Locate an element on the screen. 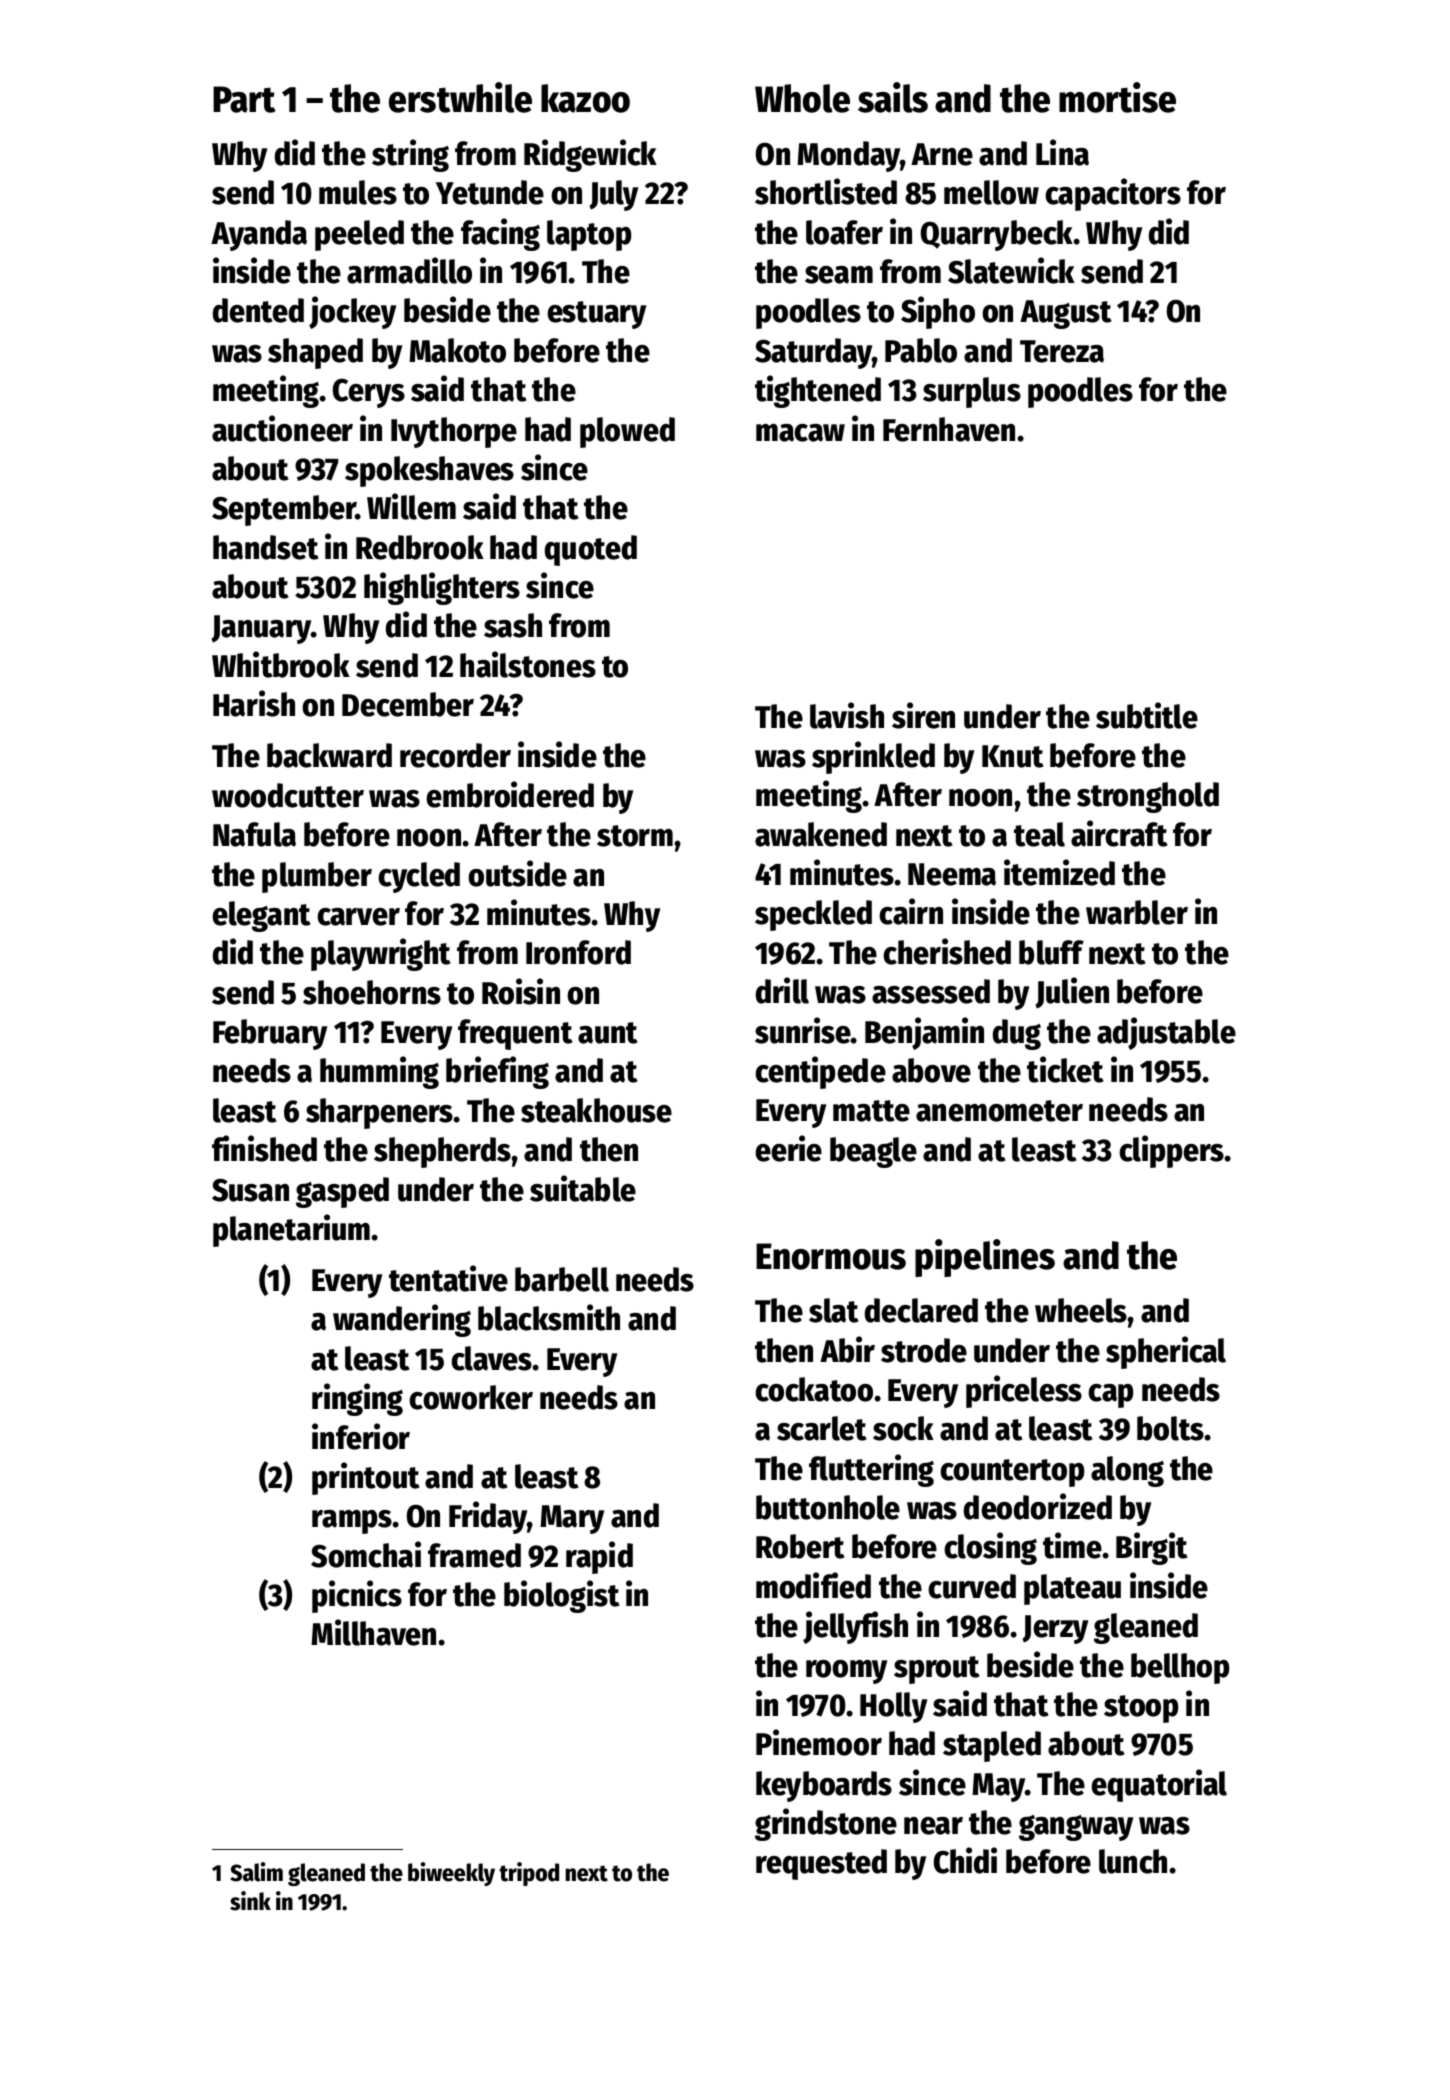  Fernhaven is located at coordinates (949, 429).
